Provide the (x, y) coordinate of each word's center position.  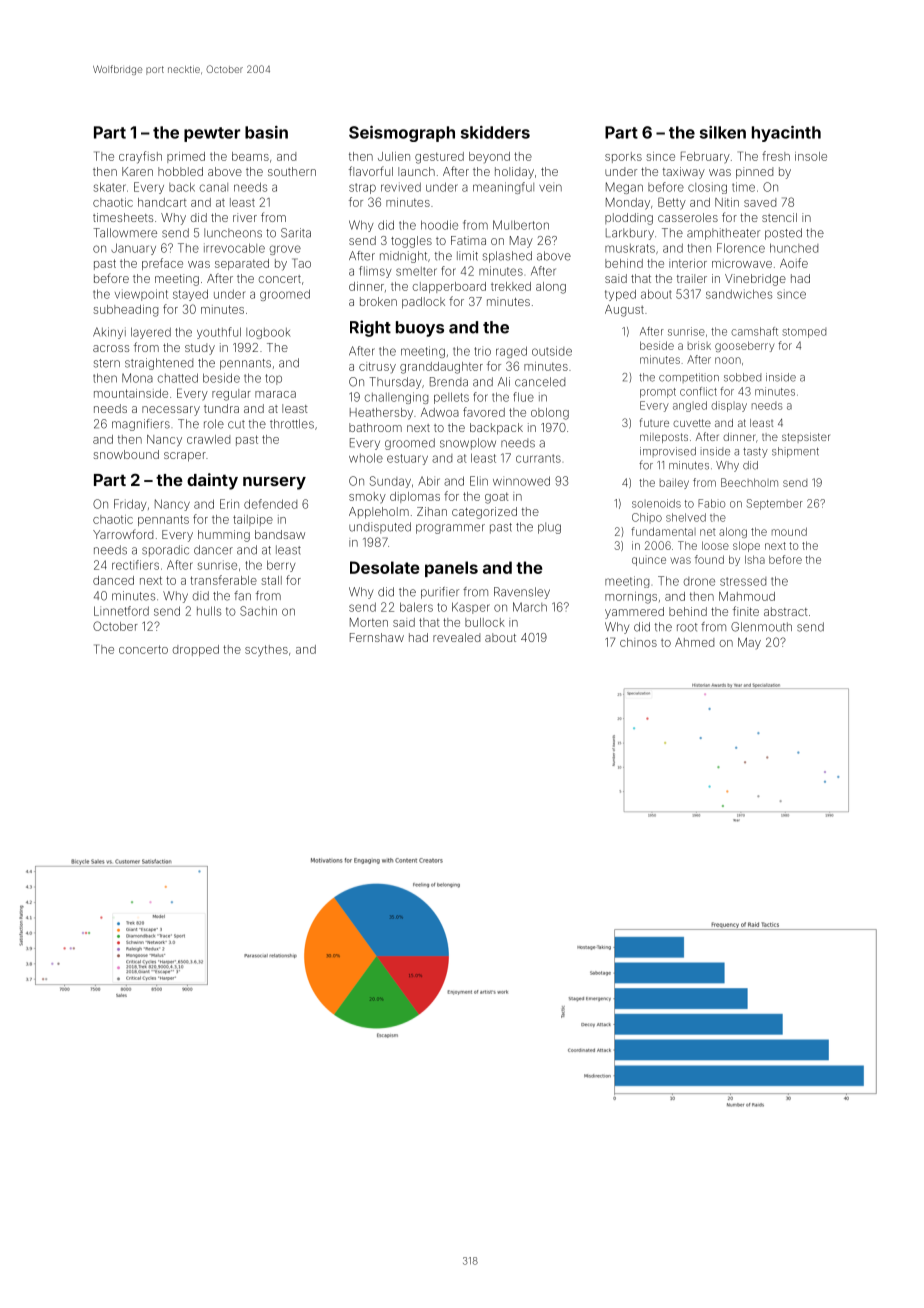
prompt (658, 393)
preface (162, 264)
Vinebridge (755, 280)
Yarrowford (123, 534)
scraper (185, 457)
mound (789, 531)
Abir (429, 481)
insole (811, 156)
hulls (209, 611)
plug (549, 528)
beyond (489, 157)
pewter (212, 134)
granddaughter (441, 368)
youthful (219, 333)
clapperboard (449, 287)
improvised (668, 452)
